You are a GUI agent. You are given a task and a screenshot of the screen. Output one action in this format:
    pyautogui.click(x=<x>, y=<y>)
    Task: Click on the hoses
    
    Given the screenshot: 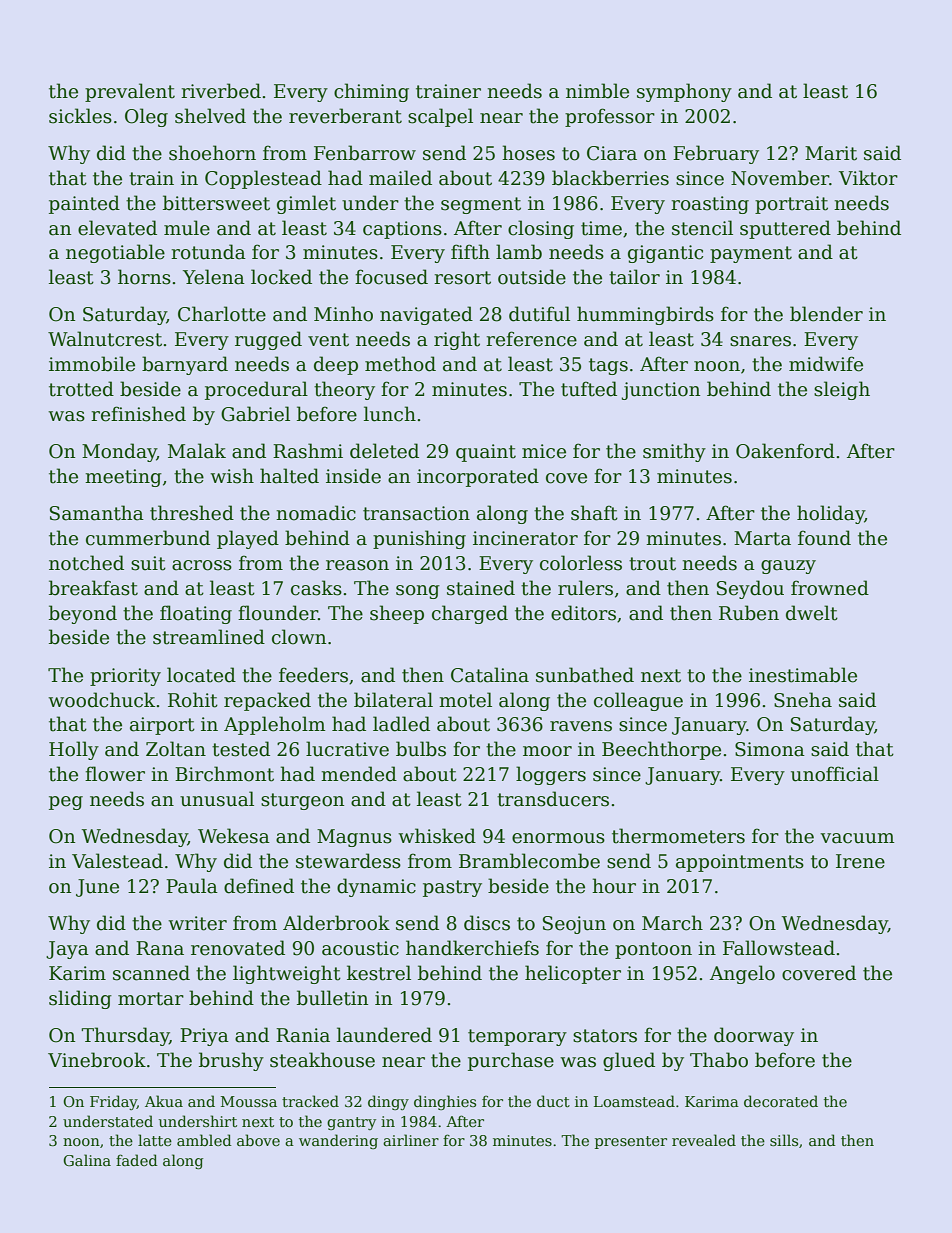 What is the action you would take?
    pyautogui.click(x=528, y=153)
